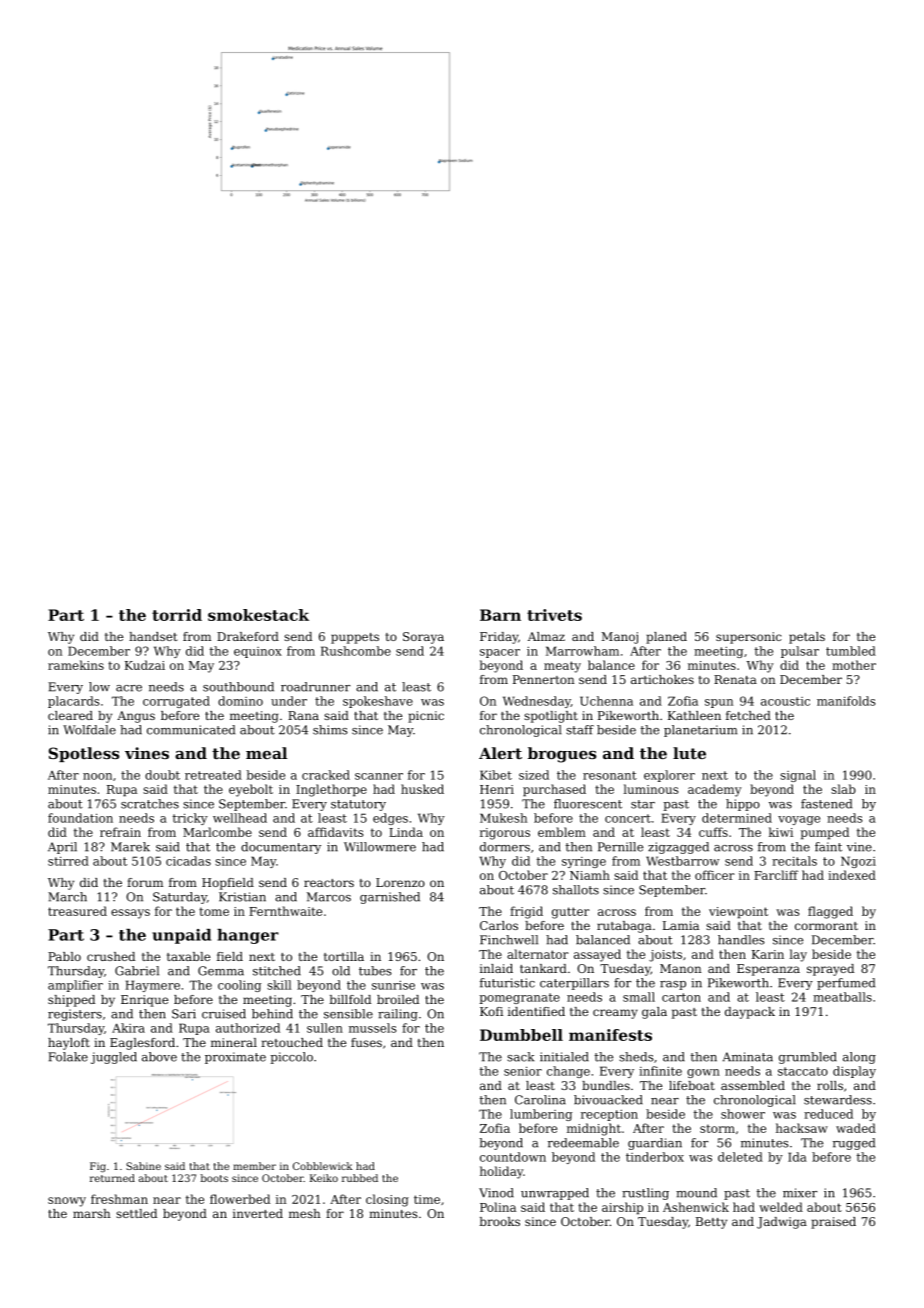 The width and height of the screenshot is (924, 1308). What do you see at coordinates (681, 925) in the screenshot?
I see `Lamia` at bounding box center [681, 925].
